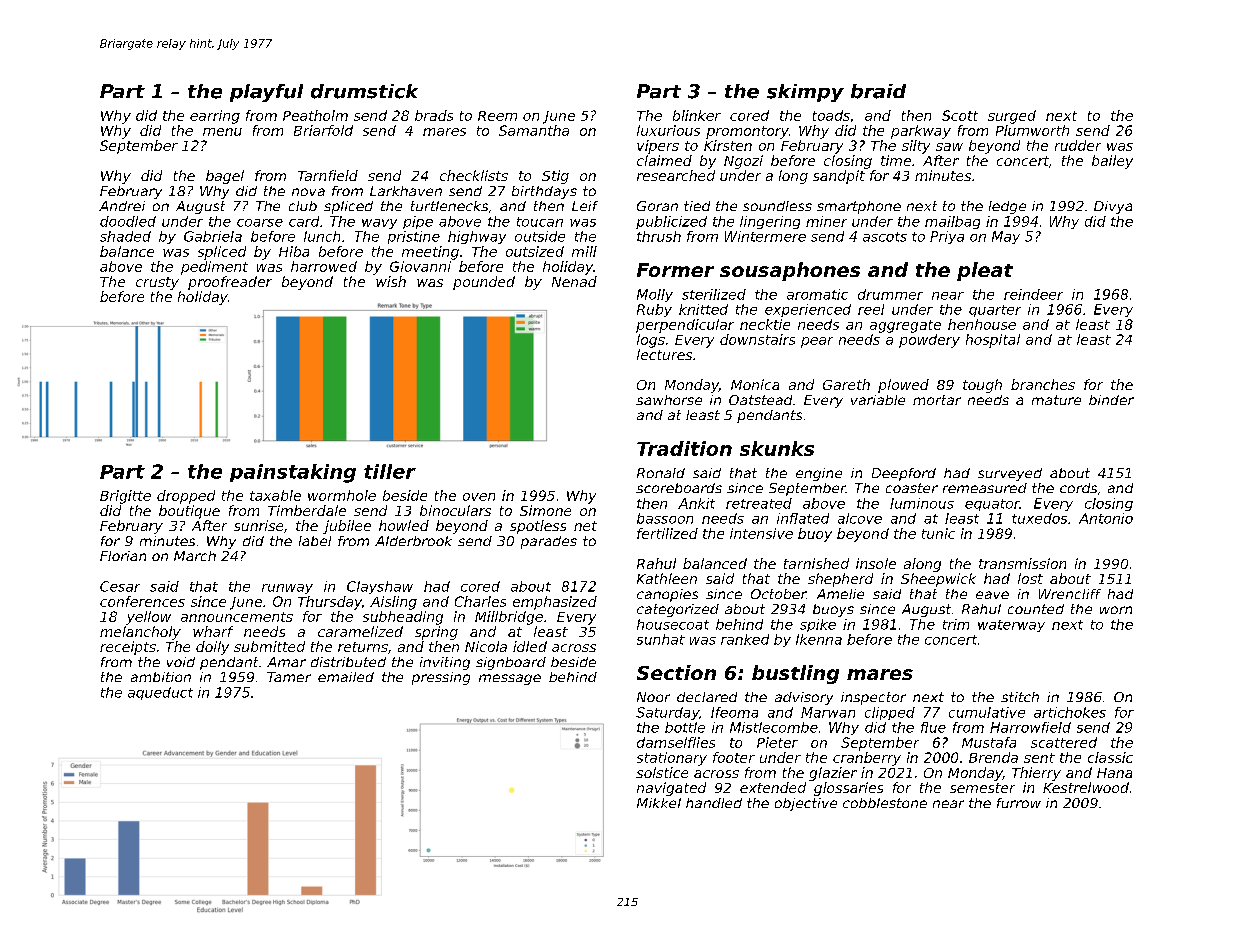 This image has height=952, width=1233. Describe the element at coordinates (364, 91) in the image. I see `drumstick` at that location.
